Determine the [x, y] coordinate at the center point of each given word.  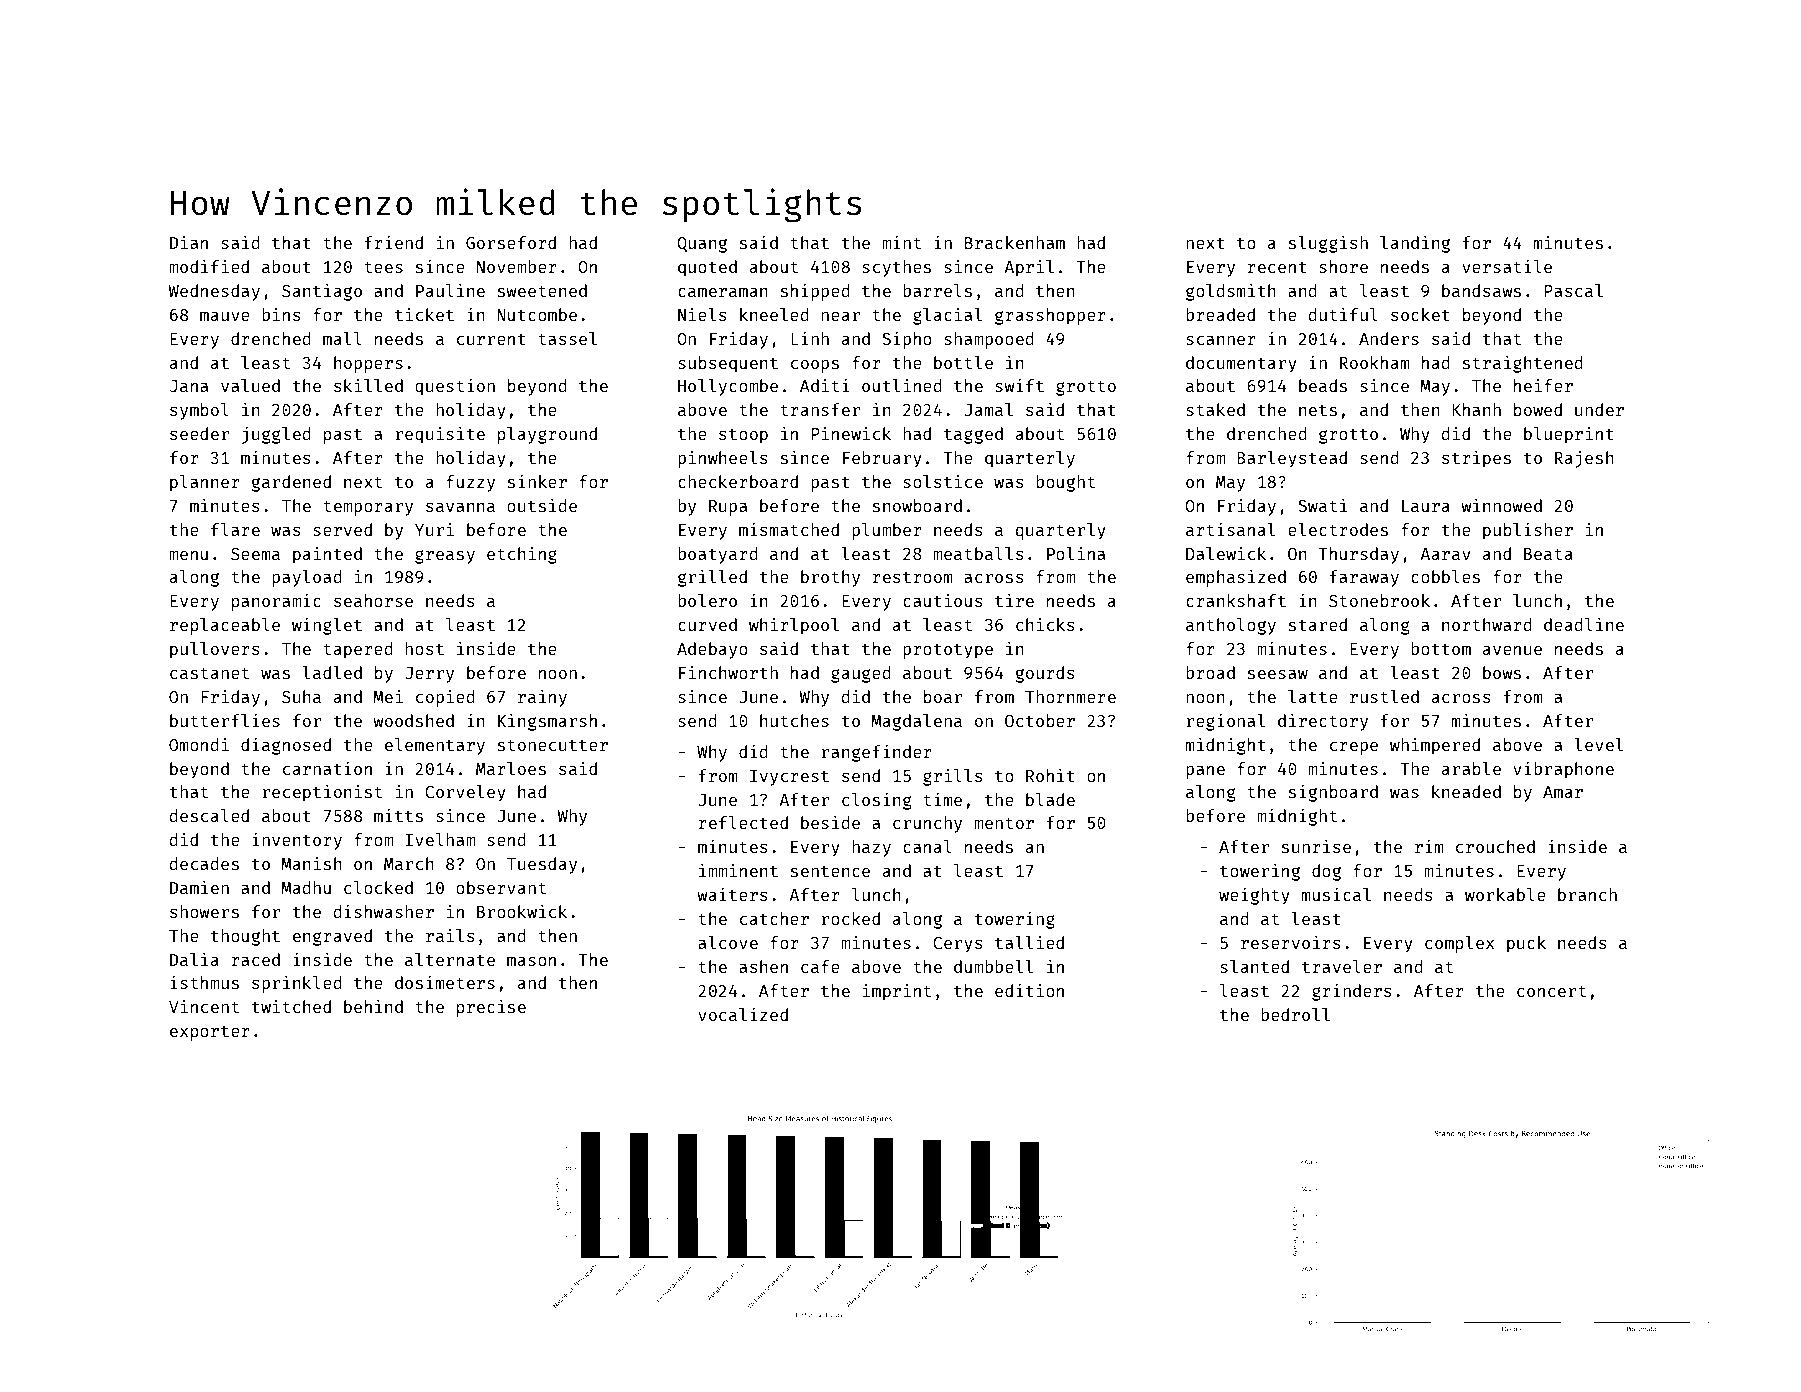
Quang [702, 245]
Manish [312, 863]
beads [1323, 385]
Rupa [728, 508]
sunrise [1316, 846]
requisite [440, 435]
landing [1415, 244]
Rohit [1050, 775]
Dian [189, 242]
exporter [210, 1033]
